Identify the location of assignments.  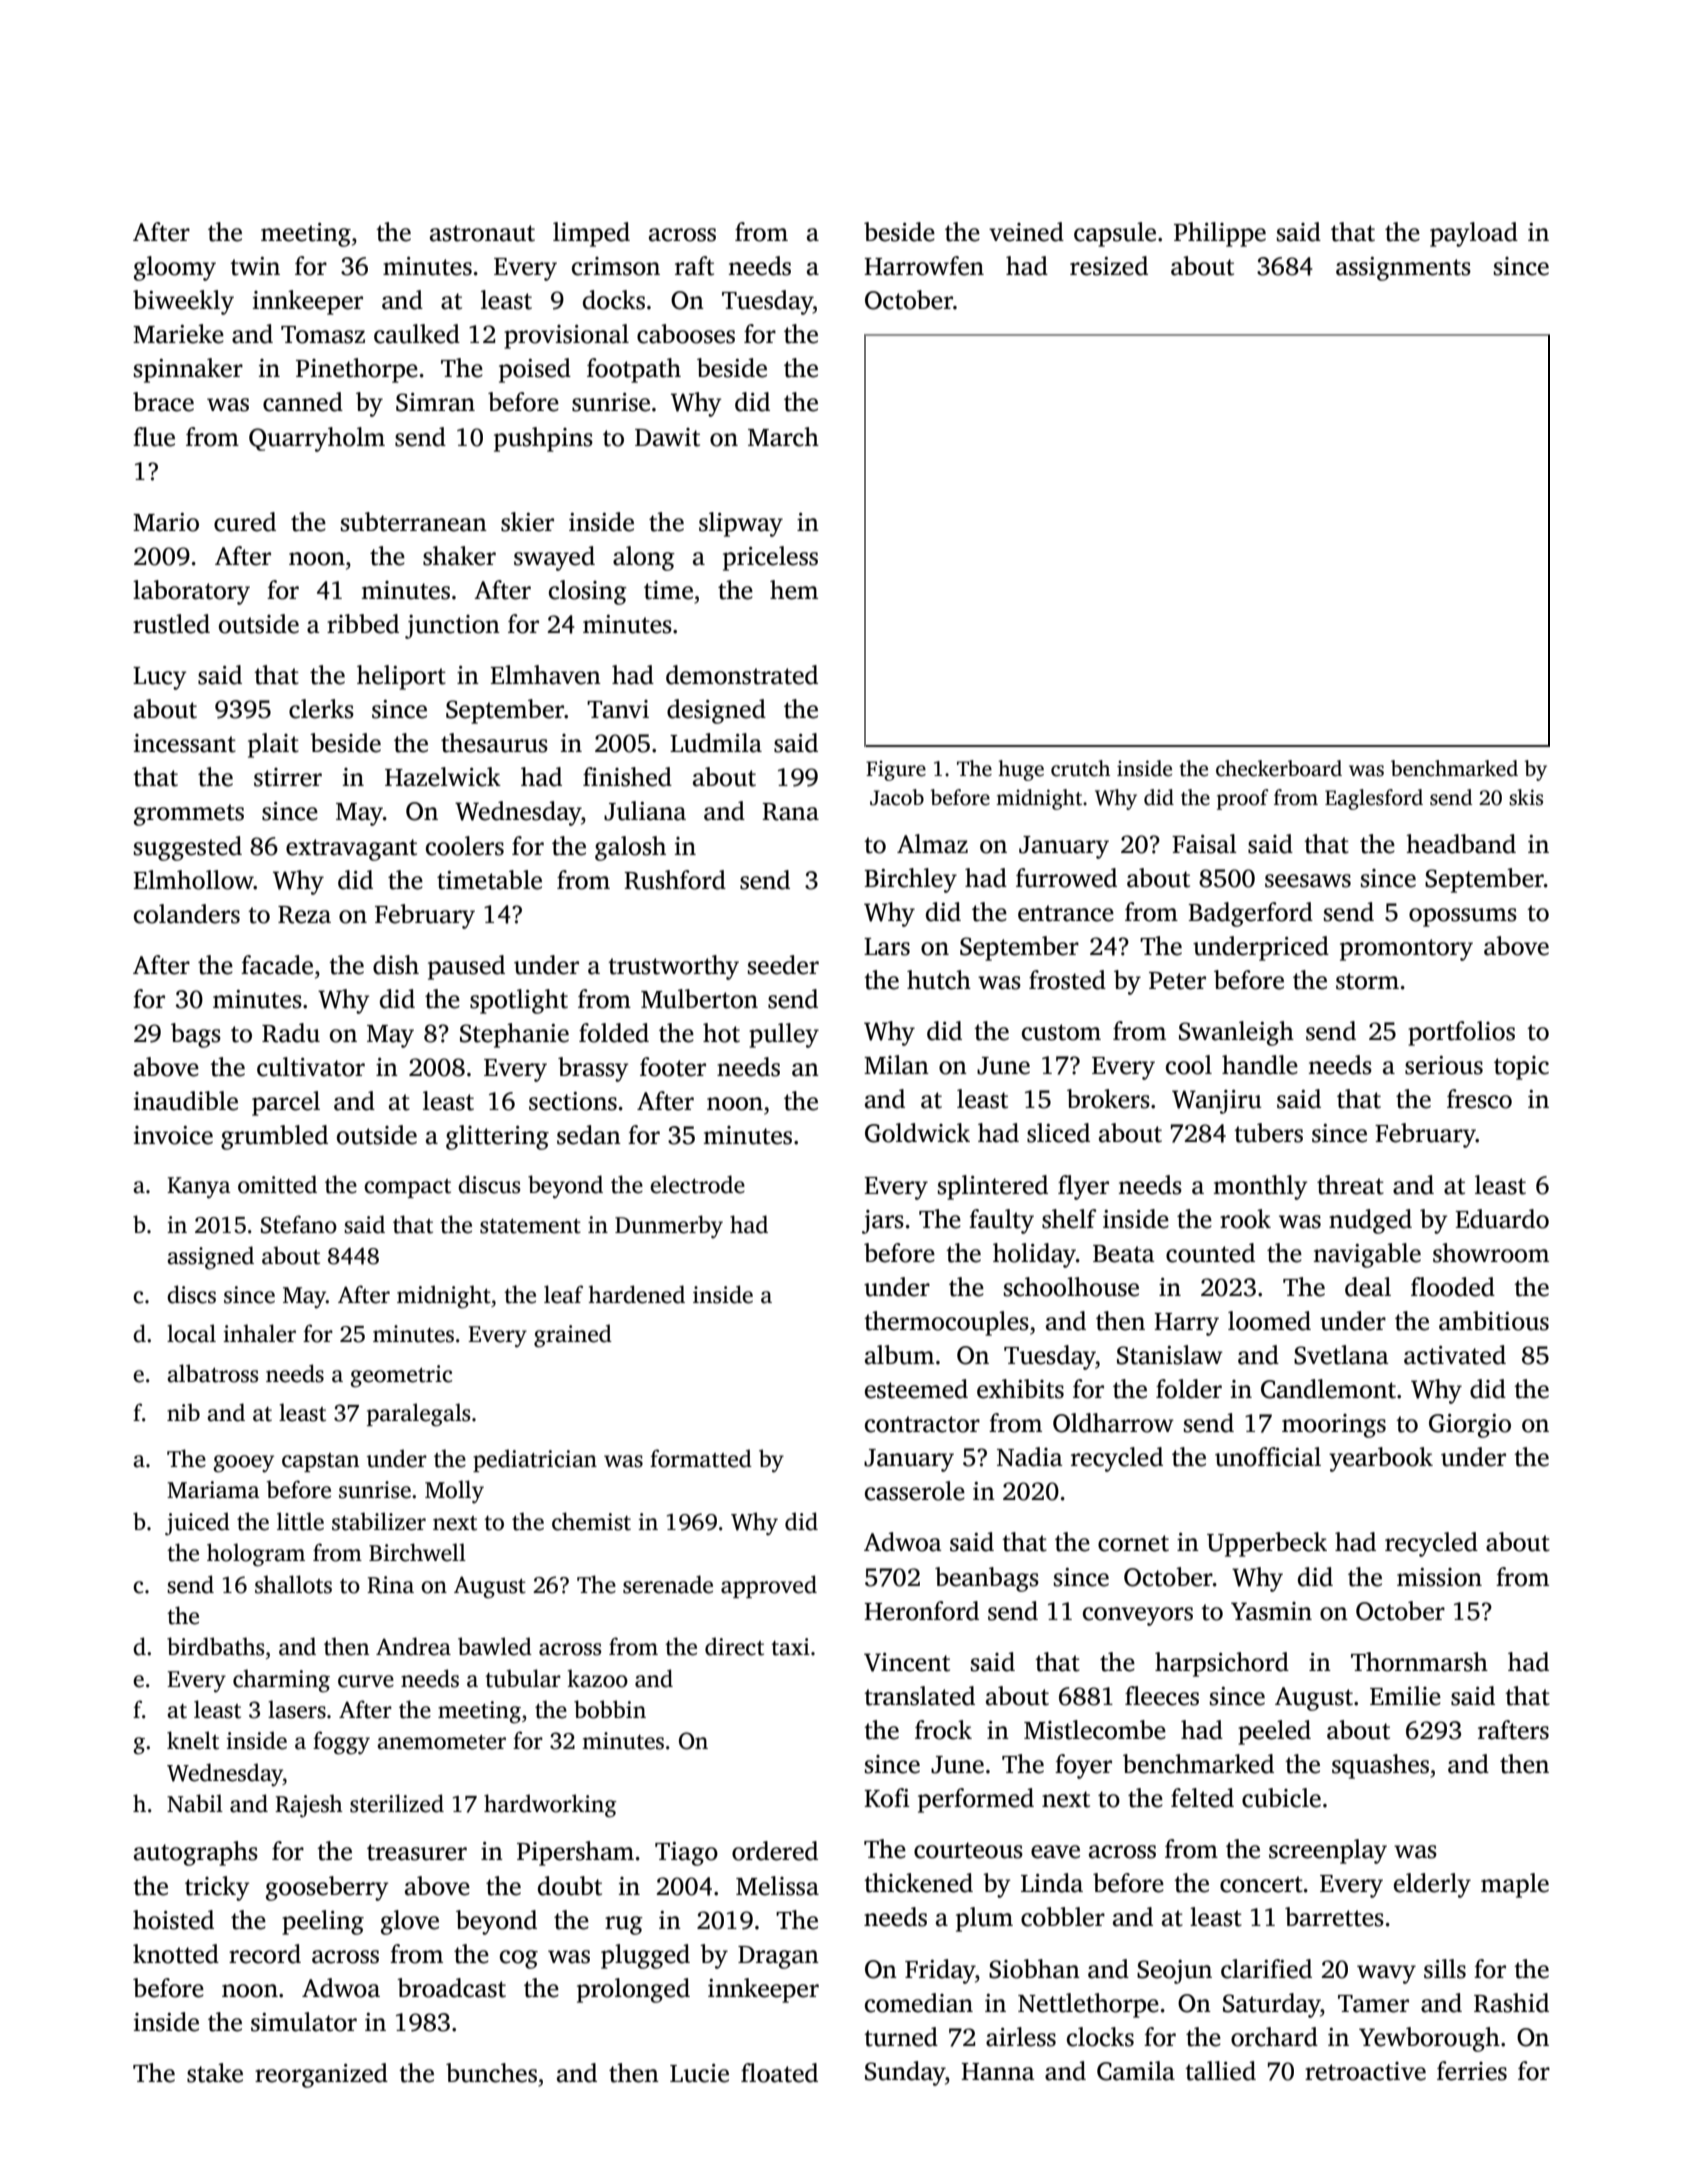
(1403, 269).
